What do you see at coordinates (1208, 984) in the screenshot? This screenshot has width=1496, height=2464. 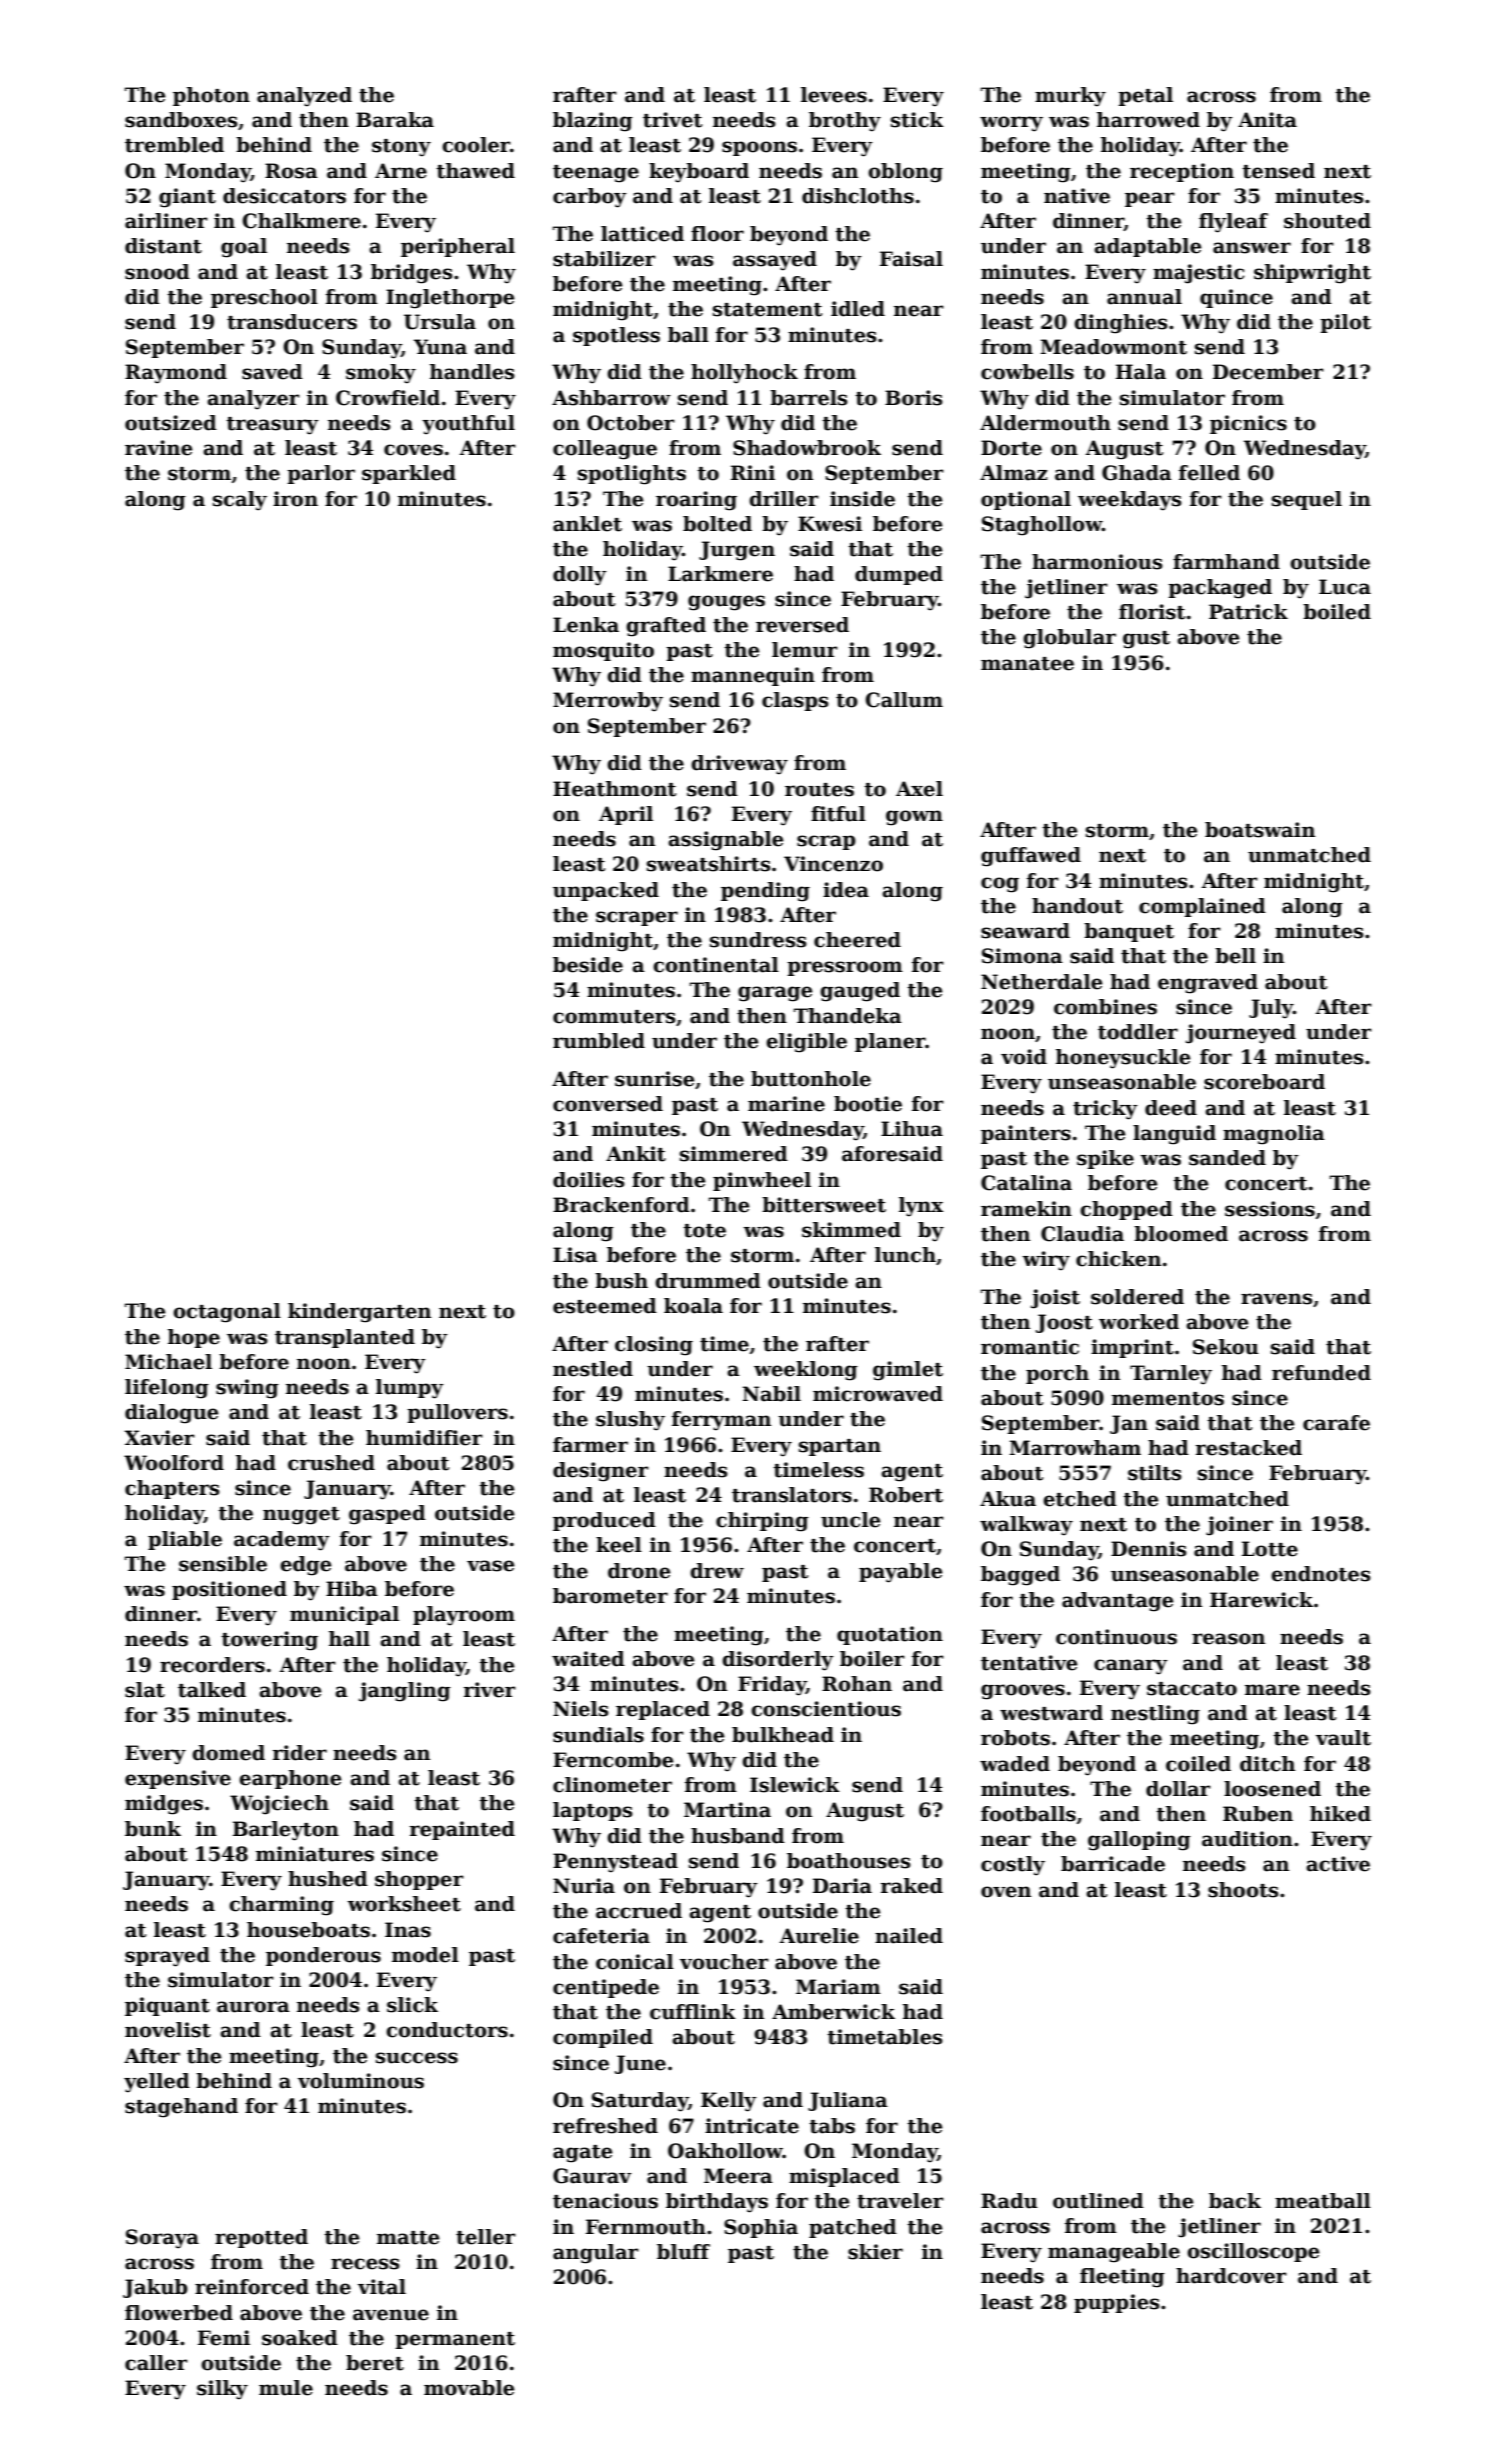 I see `engraved` at bounding box center [1208, 984].
